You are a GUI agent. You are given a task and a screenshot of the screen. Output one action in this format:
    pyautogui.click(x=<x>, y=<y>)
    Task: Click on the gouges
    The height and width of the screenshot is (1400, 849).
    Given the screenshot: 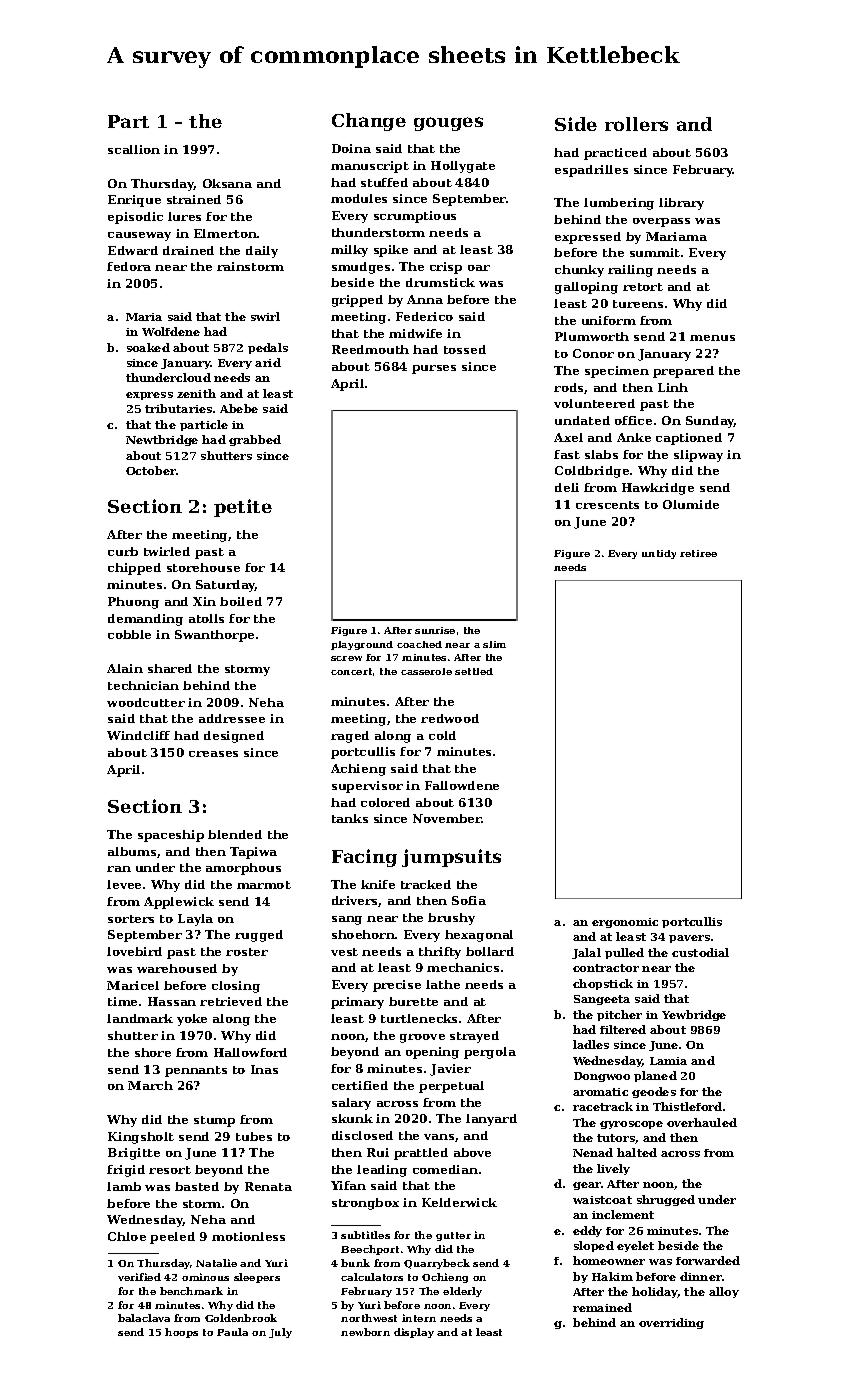 What is the action you would take?
    pyautogui.click(x=448, y=124)
